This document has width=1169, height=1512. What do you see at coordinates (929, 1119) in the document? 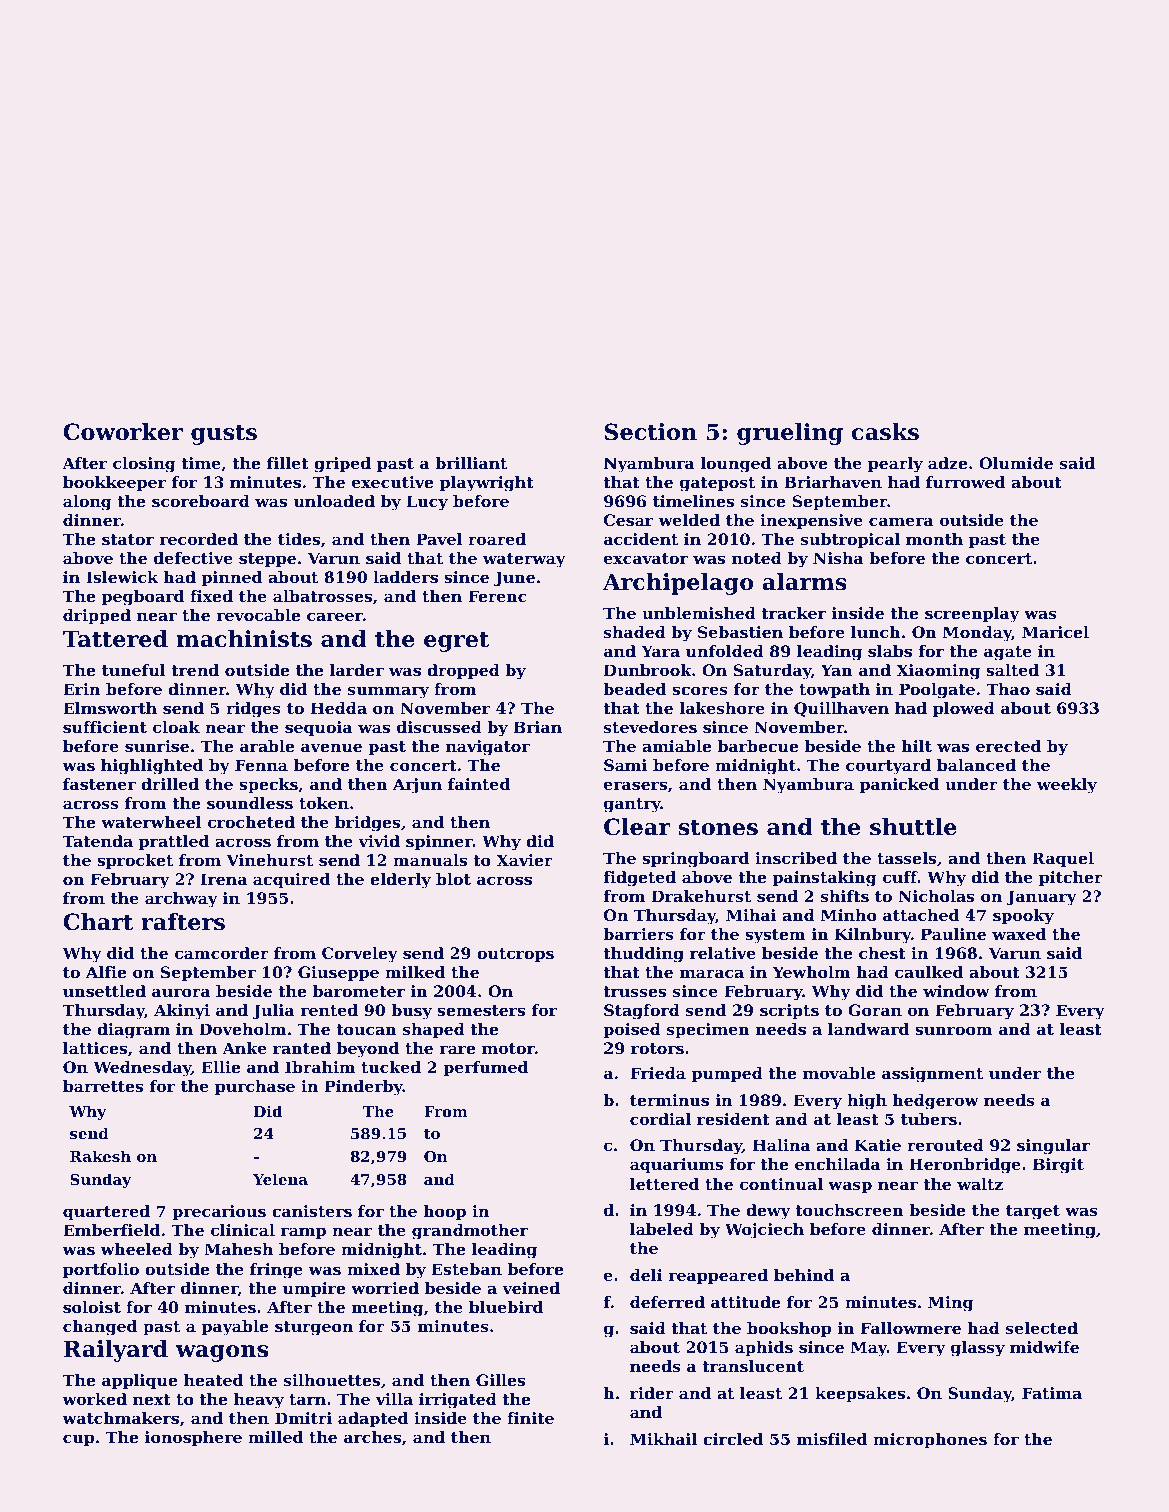
I see `tubers` at bounding box center [929, 1119].
